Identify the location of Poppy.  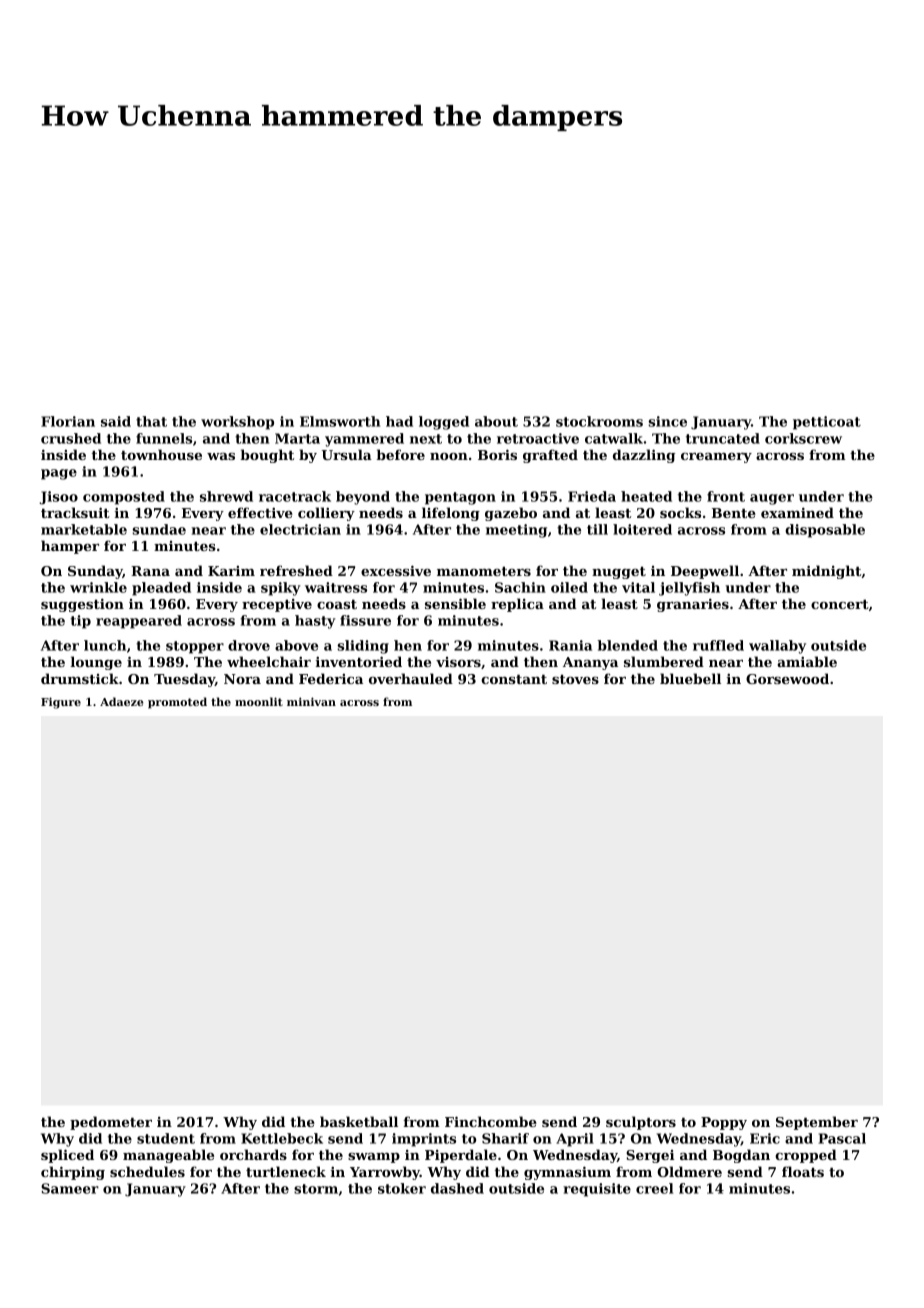
(724, 1123).
